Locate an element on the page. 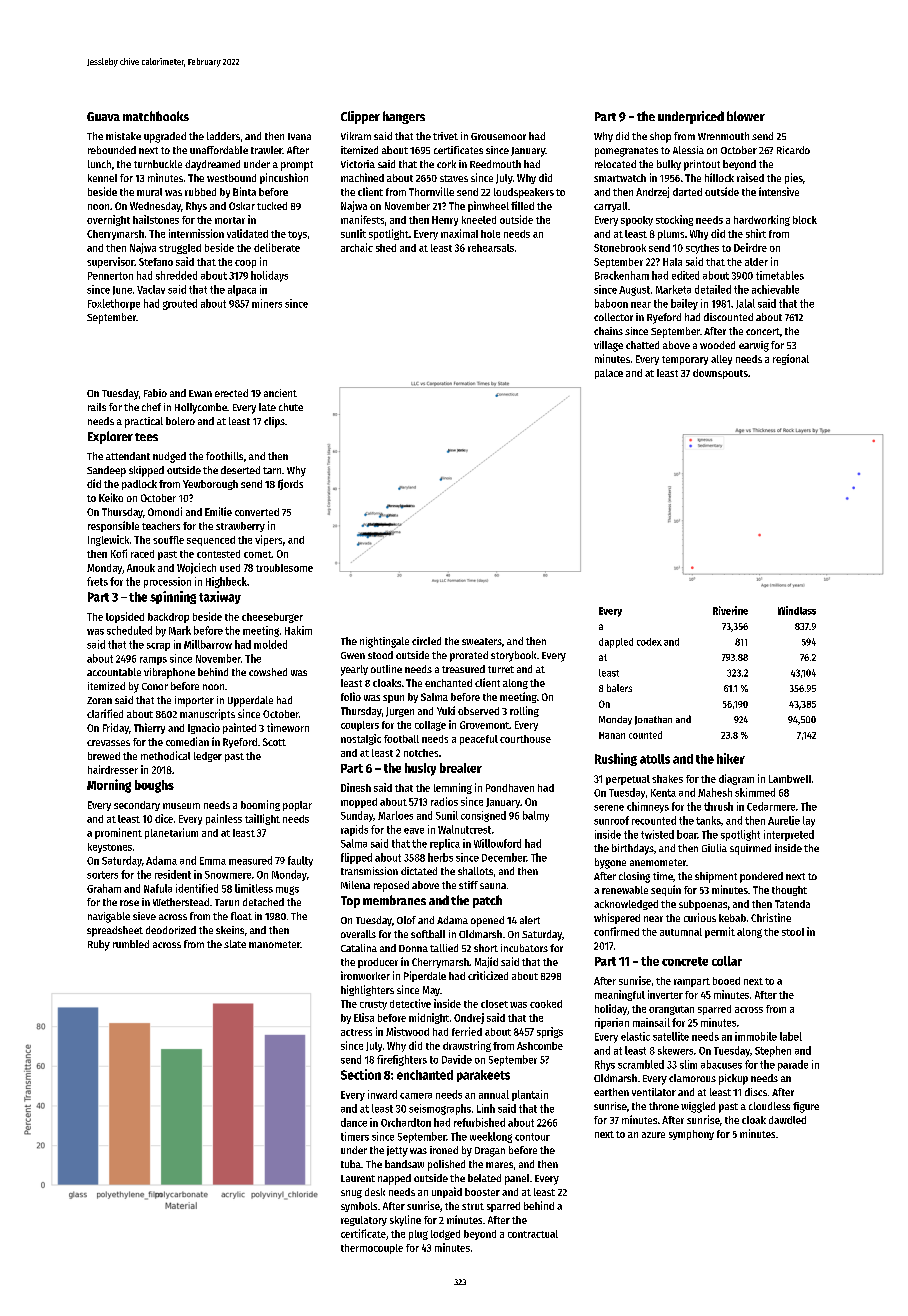 The height and width of the page is (1316, 908). chimneys is located at coordinates (648, 807).
